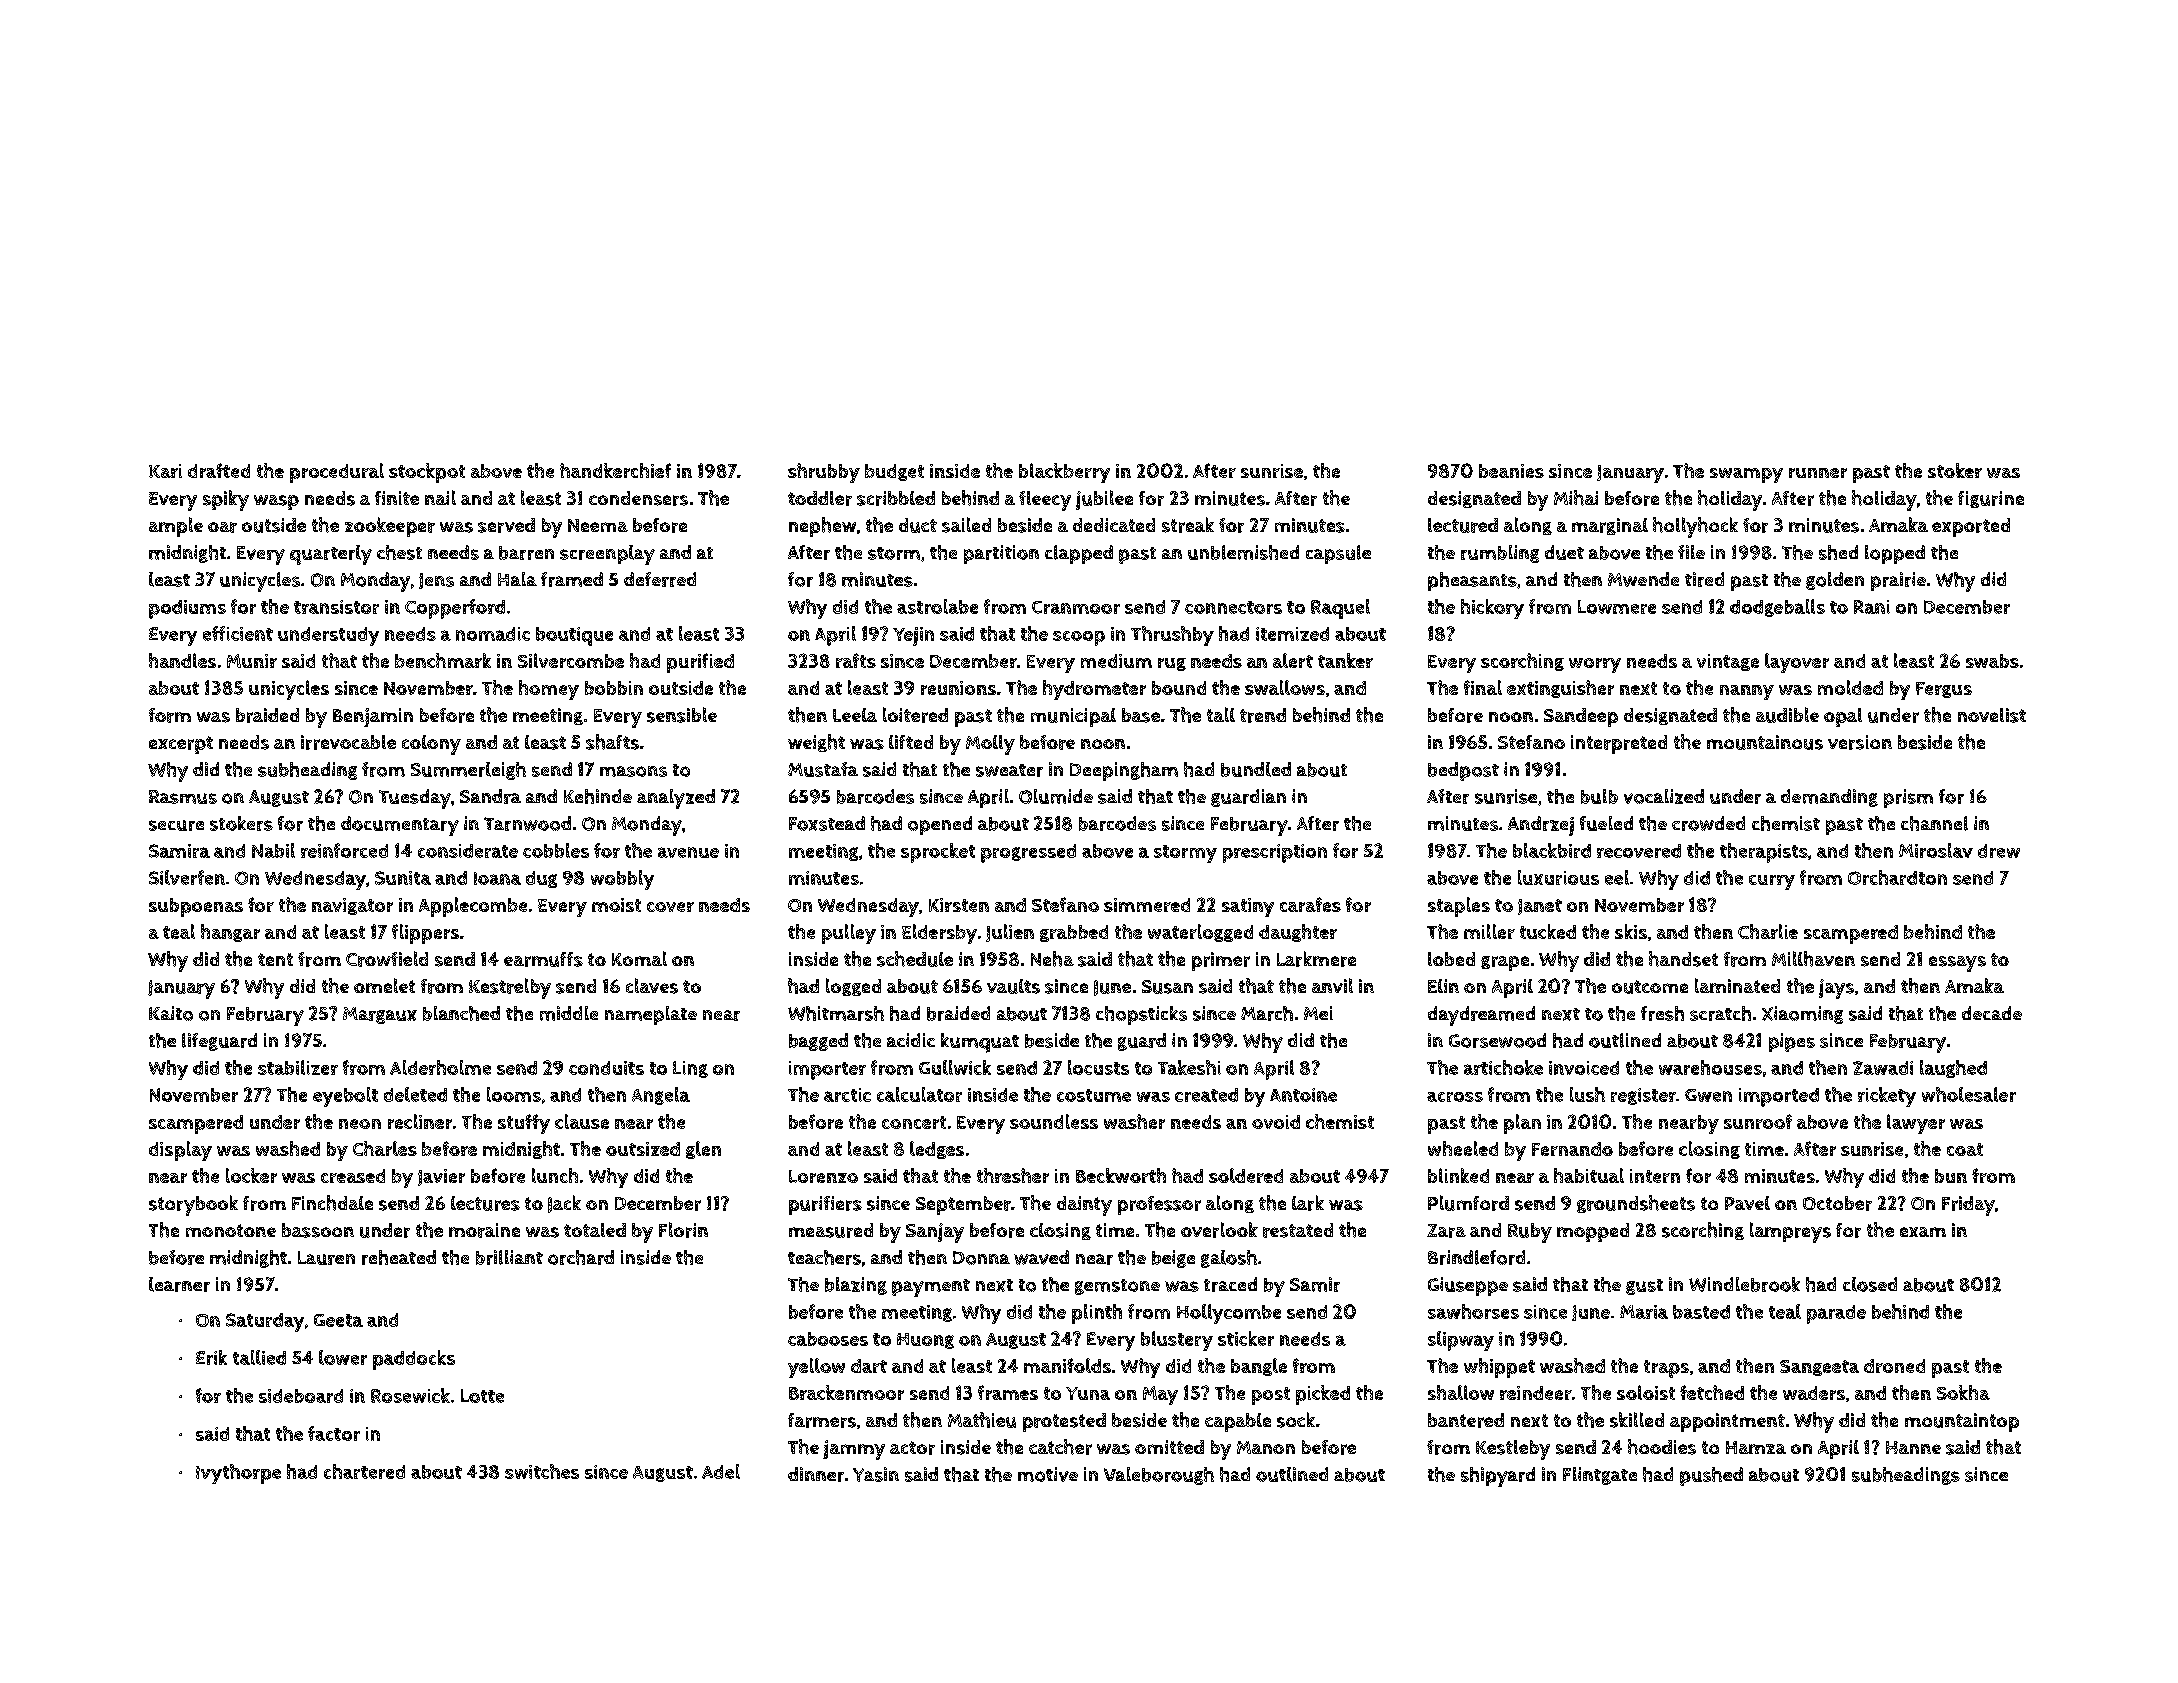 The image size is (2178, 1683). I want to click on vaults, so click(1013, 986).
